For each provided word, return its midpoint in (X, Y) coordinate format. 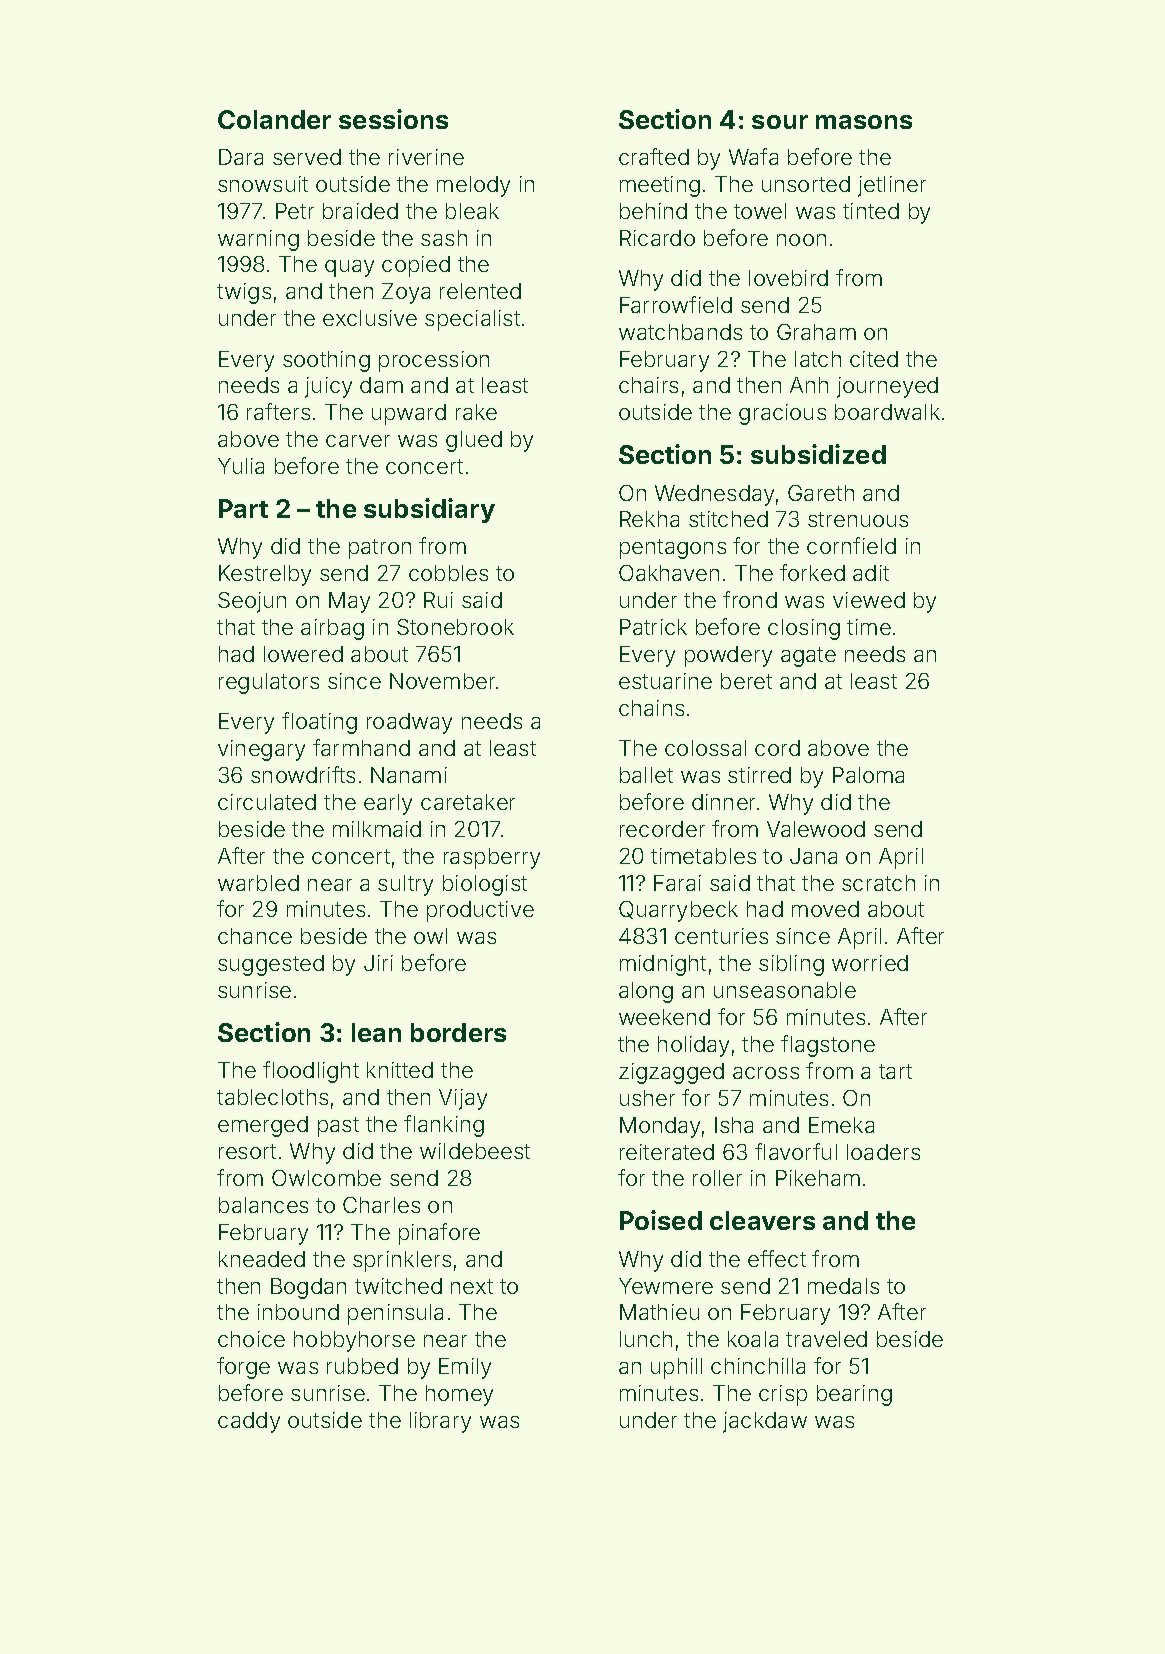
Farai (677, 883)
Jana (813, 856)
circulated (267, 802)
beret (746, 681)
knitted (400, 1070)
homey (459, 1395)
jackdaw (765, 1422)
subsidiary (429, 510)
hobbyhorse (354, 1341)
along (646, 992)
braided (360, 211)
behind (653, 211)
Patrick (653, 627)
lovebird (788, 278)
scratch (878, 883)
